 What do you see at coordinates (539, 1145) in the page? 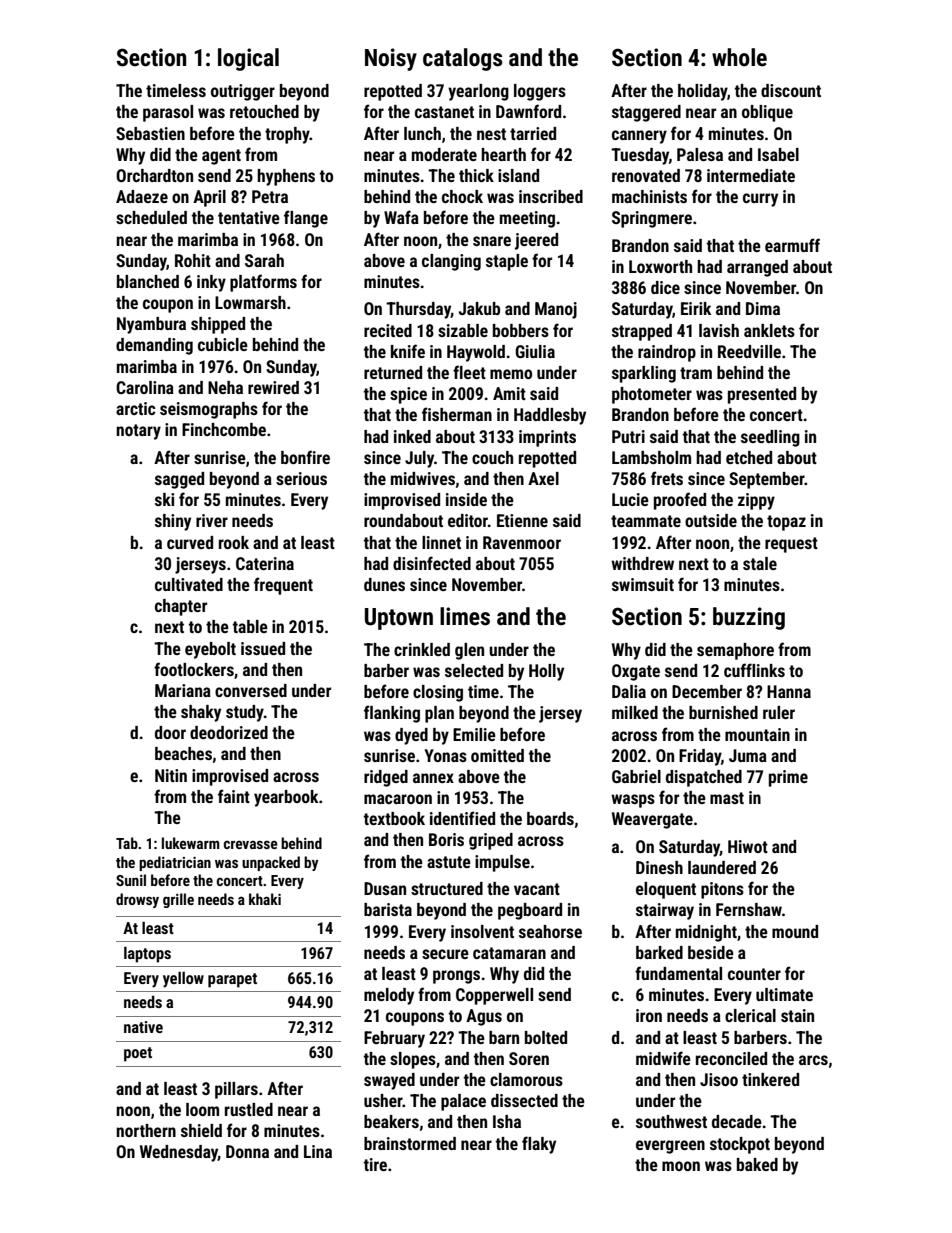
I see `flaky` at bounding box center [539, 1145].
